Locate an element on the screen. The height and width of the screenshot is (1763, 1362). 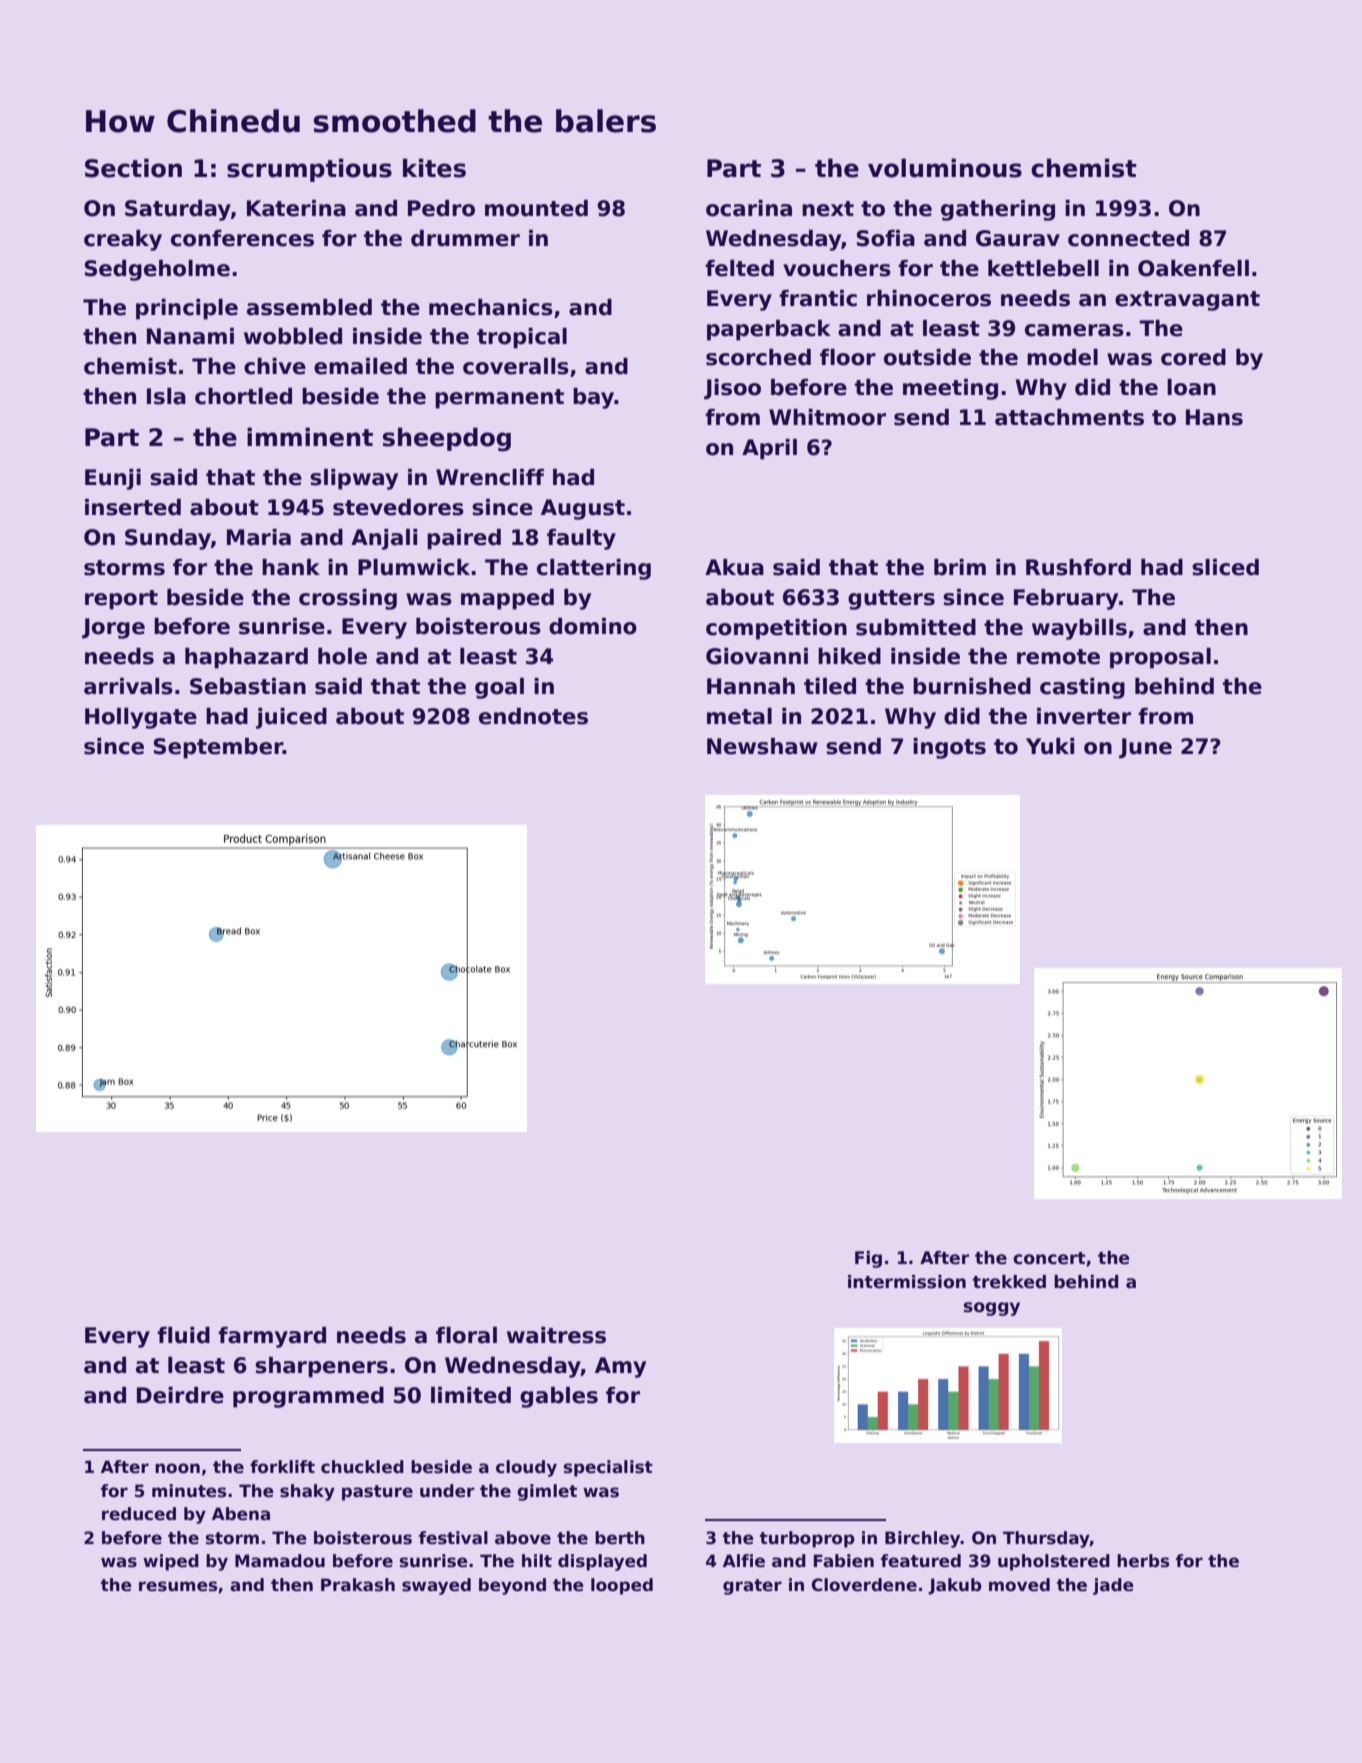
noon is located at coordinates (177, 1468).
